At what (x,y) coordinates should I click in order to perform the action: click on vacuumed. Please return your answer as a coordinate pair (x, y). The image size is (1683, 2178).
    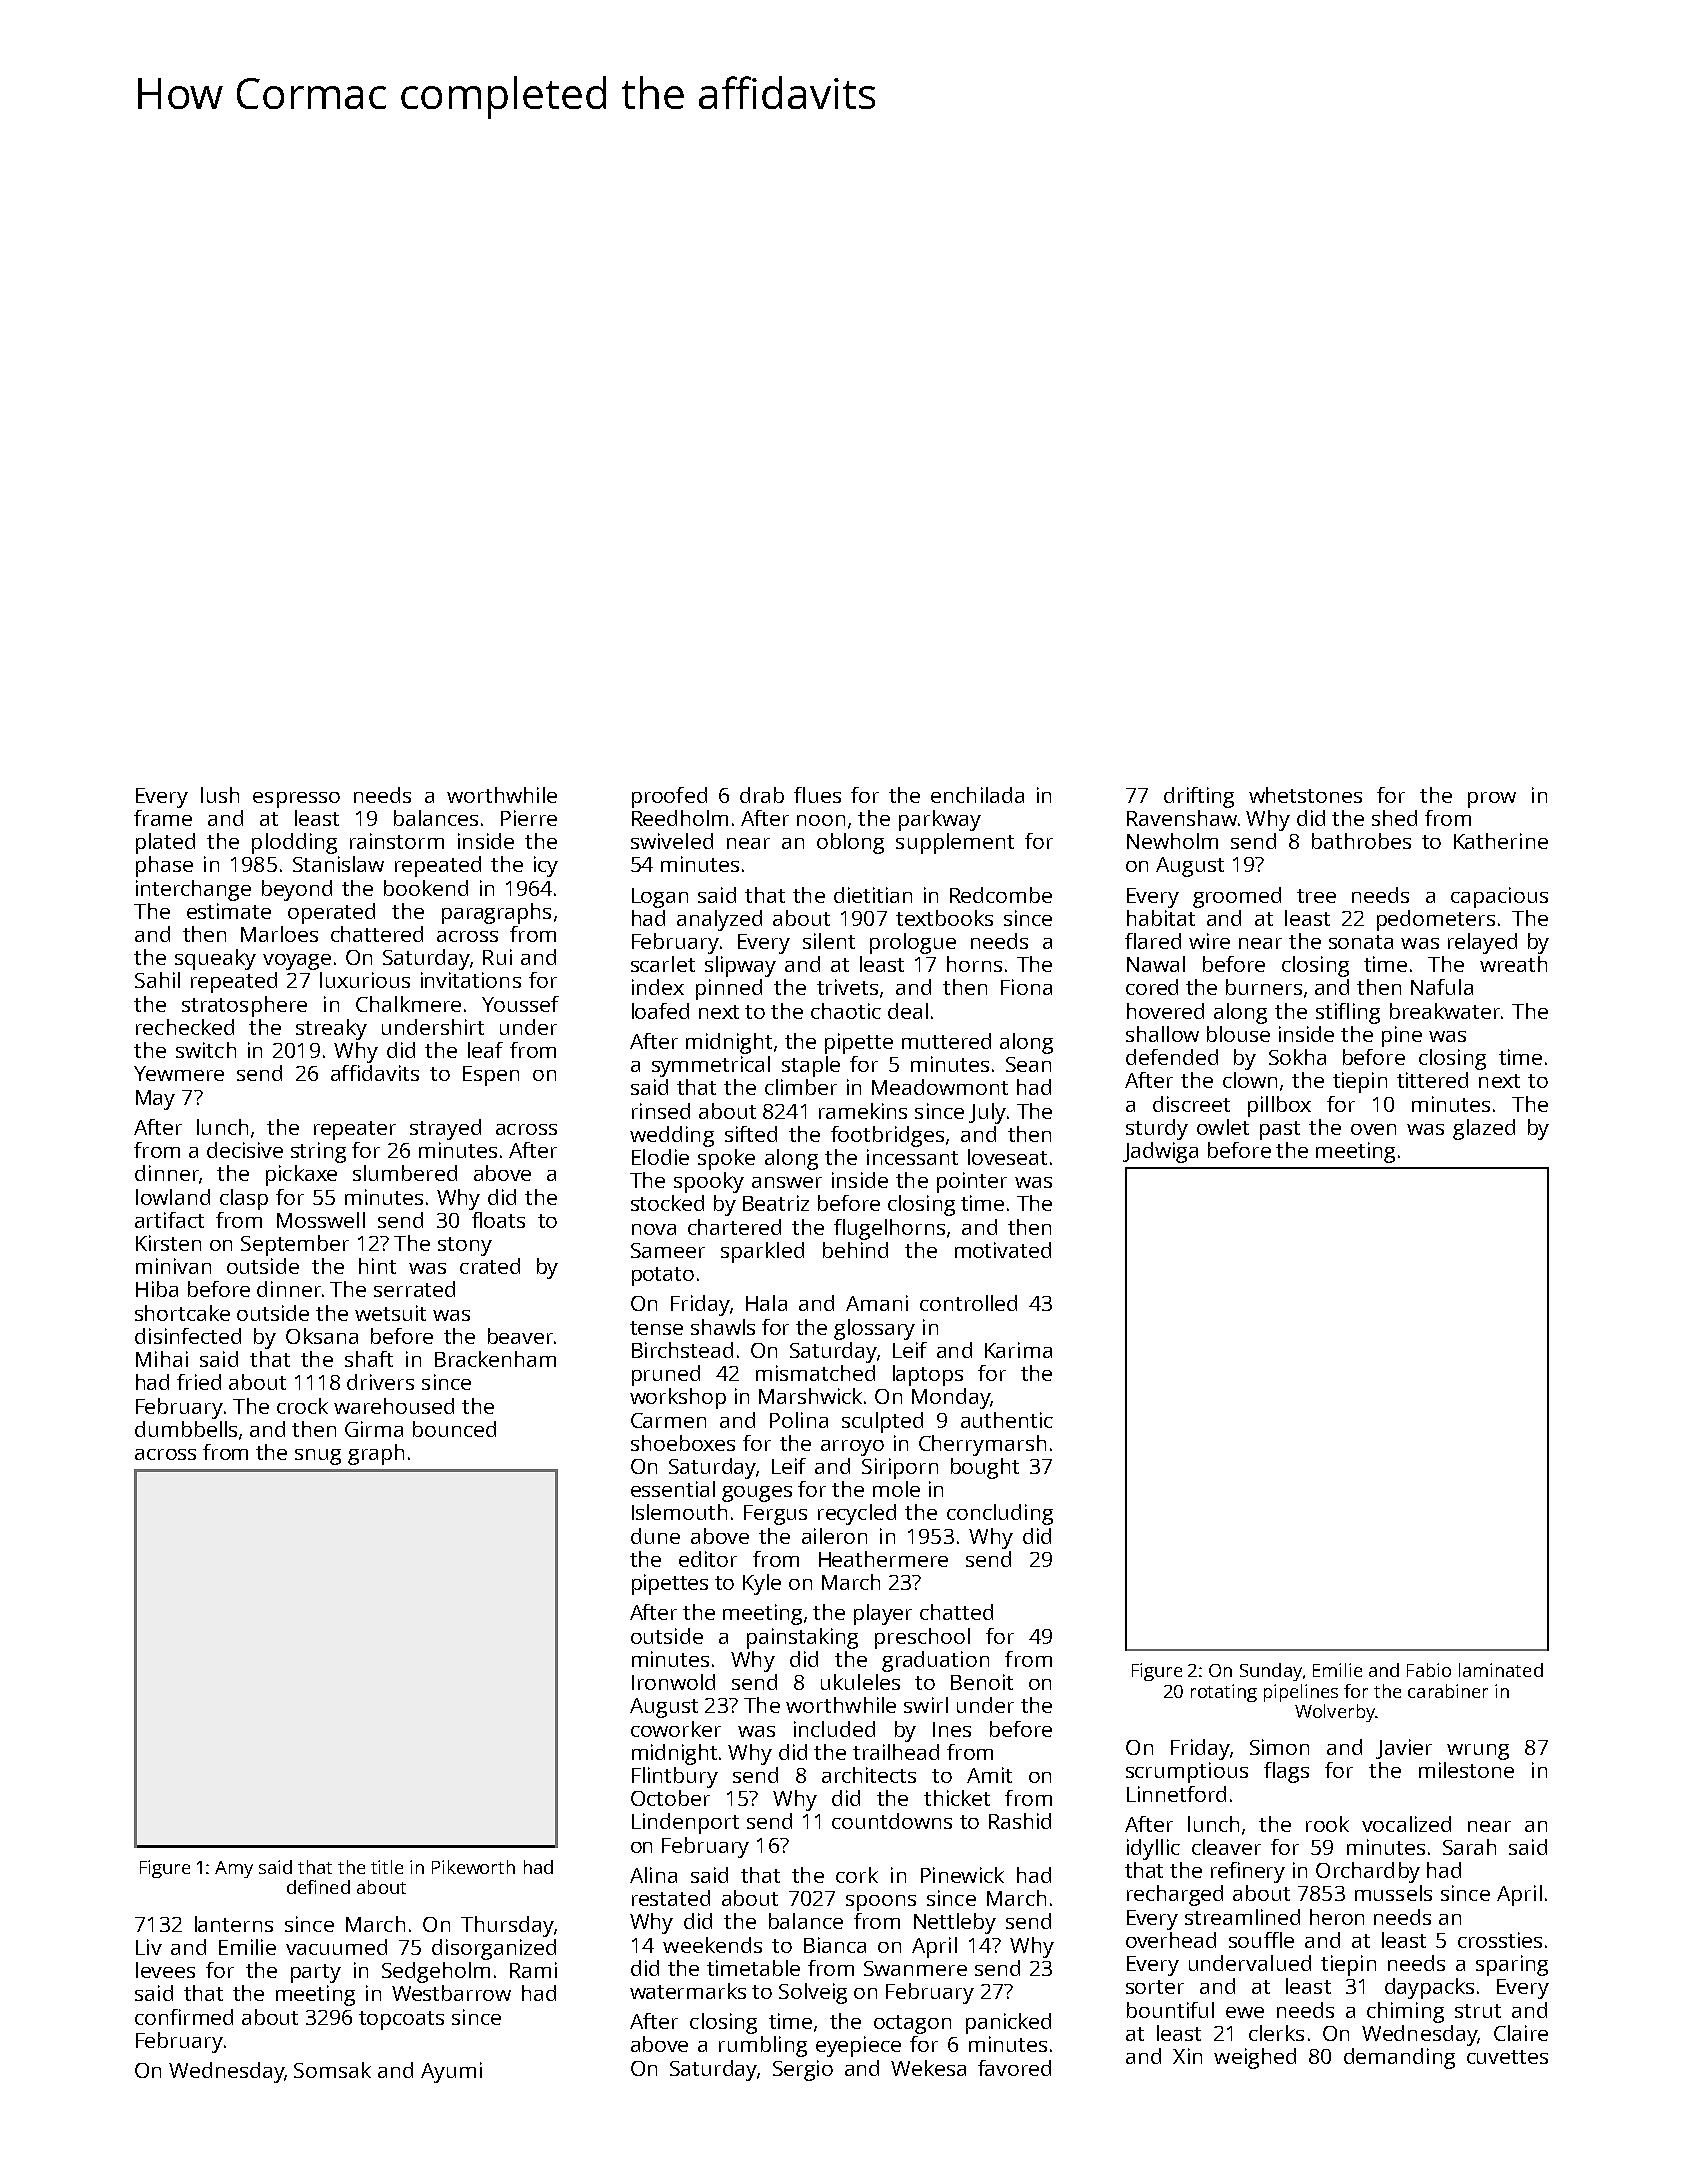
    Looking at the image, I should click on (336, 1947).
